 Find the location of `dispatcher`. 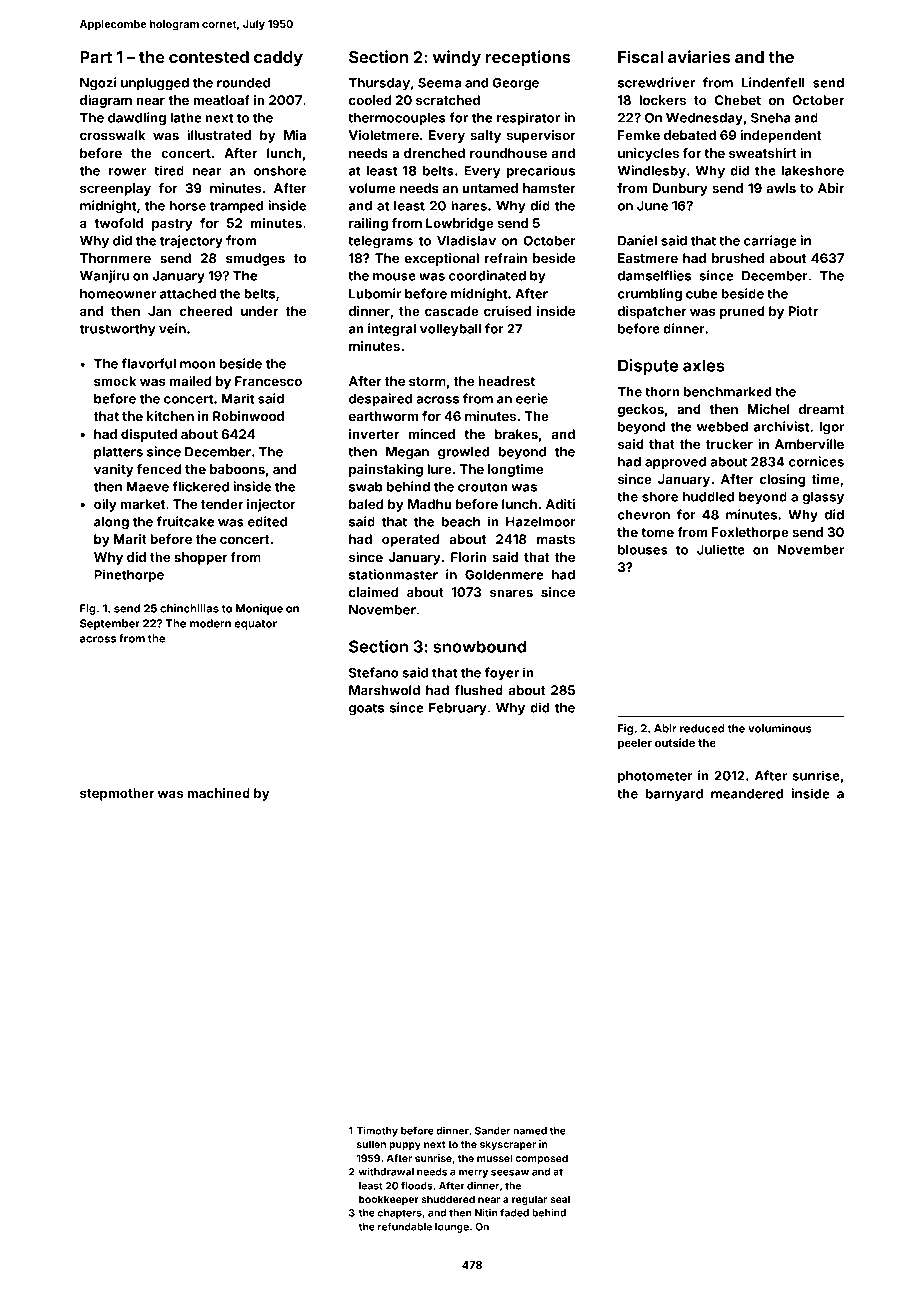

dispatcher is located at coordinates (652, 312).
